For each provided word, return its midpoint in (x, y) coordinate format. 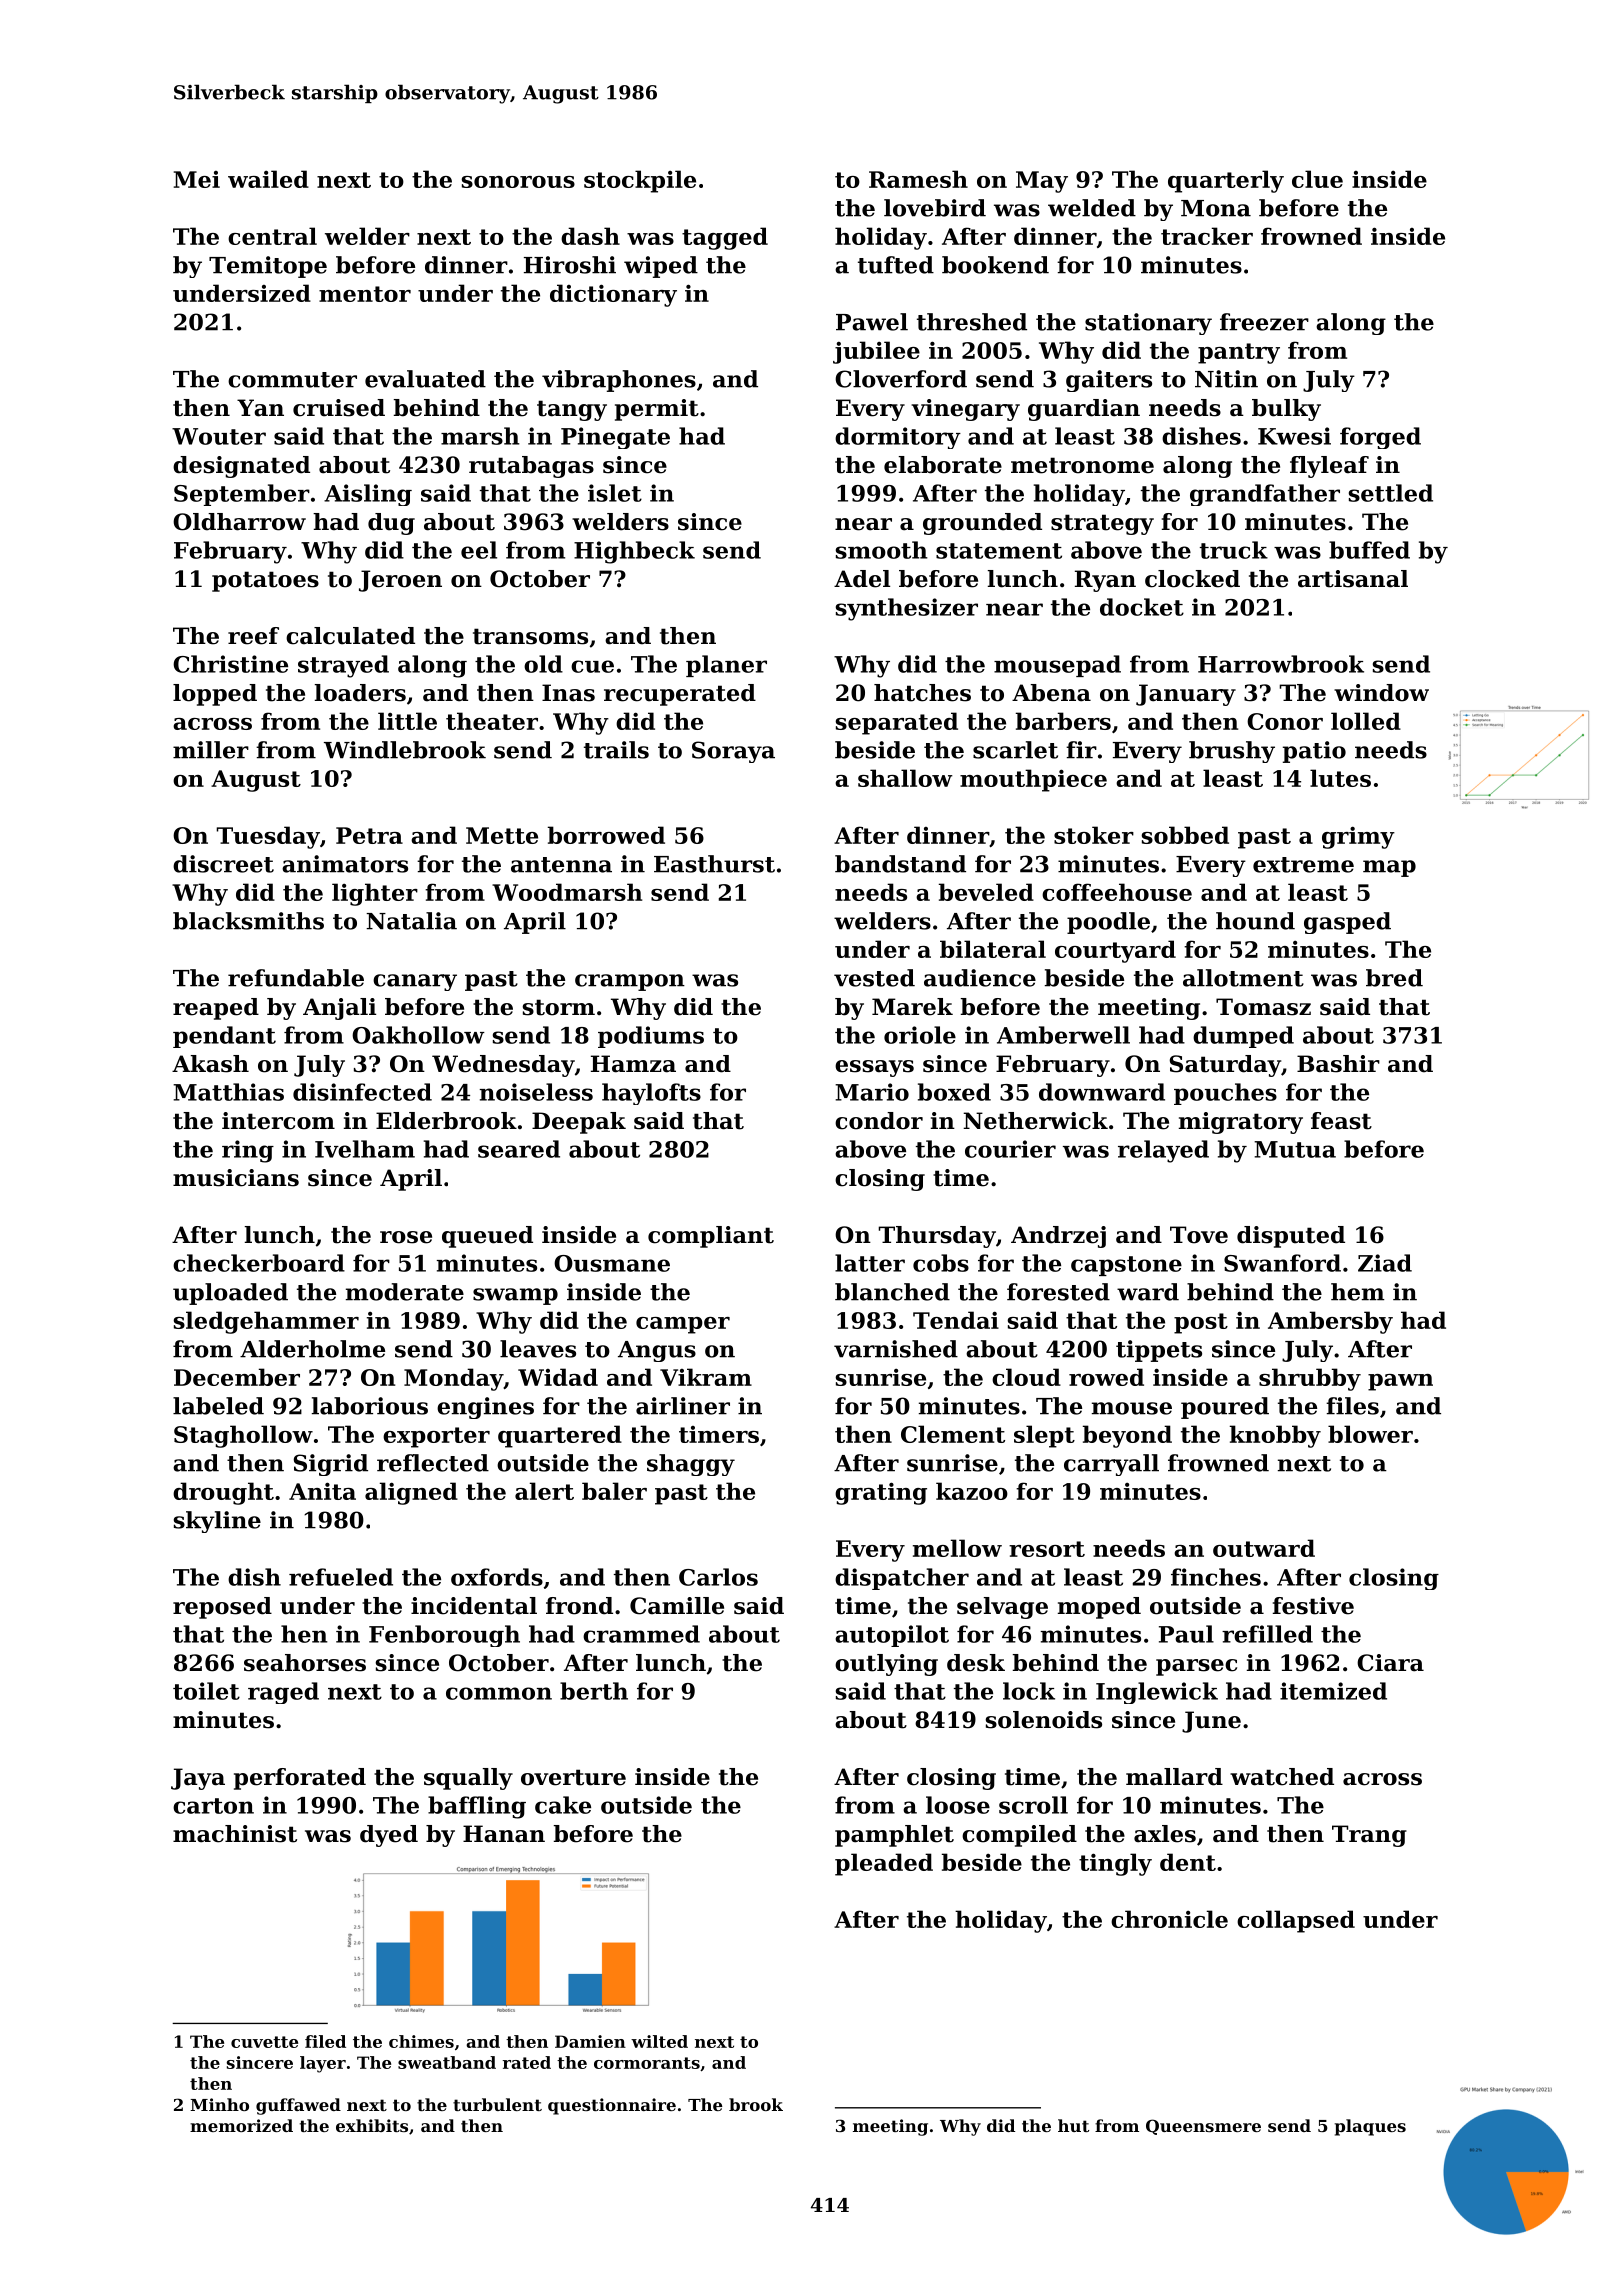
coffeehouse (1117, 892)
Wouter (219, 436)
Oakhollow (418, 1035)
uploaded (230, 1294)
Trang (1369, 1836)
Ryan (1105, 581)
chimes (421, 2041)
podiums (651, 1037)
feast (1341, 1121)
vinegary (965, 410)
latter (870, 1263)
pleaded (884, 1864)
